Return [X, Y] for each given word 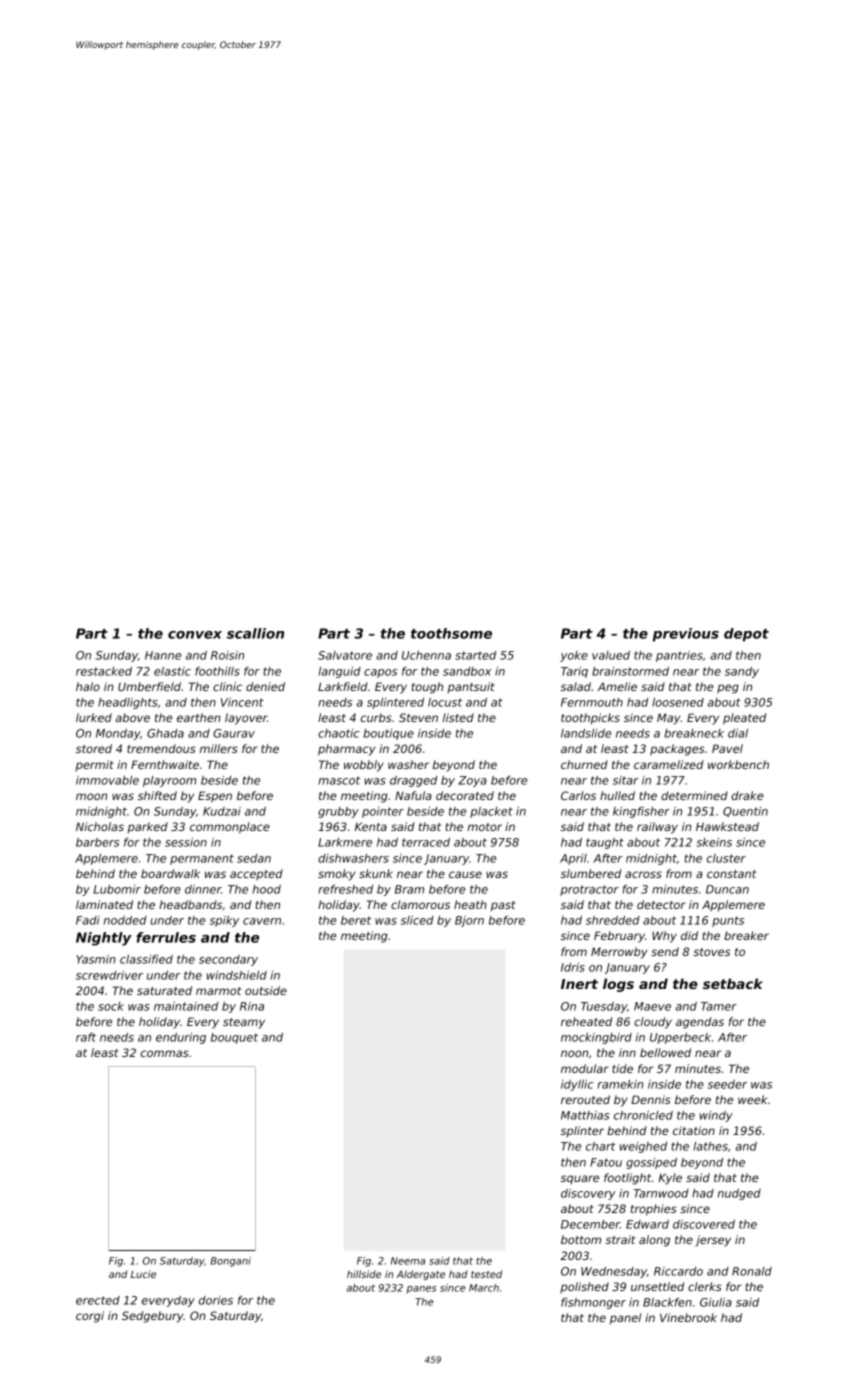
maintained [186, 1006]
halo [88, 686]
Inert [579, 984]
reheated [586, 1021]
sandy [742, 672]
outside [266, 990]
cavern [262, 921]
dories [216, 1300]
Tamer [719, 1006]
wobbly [364, 766]
